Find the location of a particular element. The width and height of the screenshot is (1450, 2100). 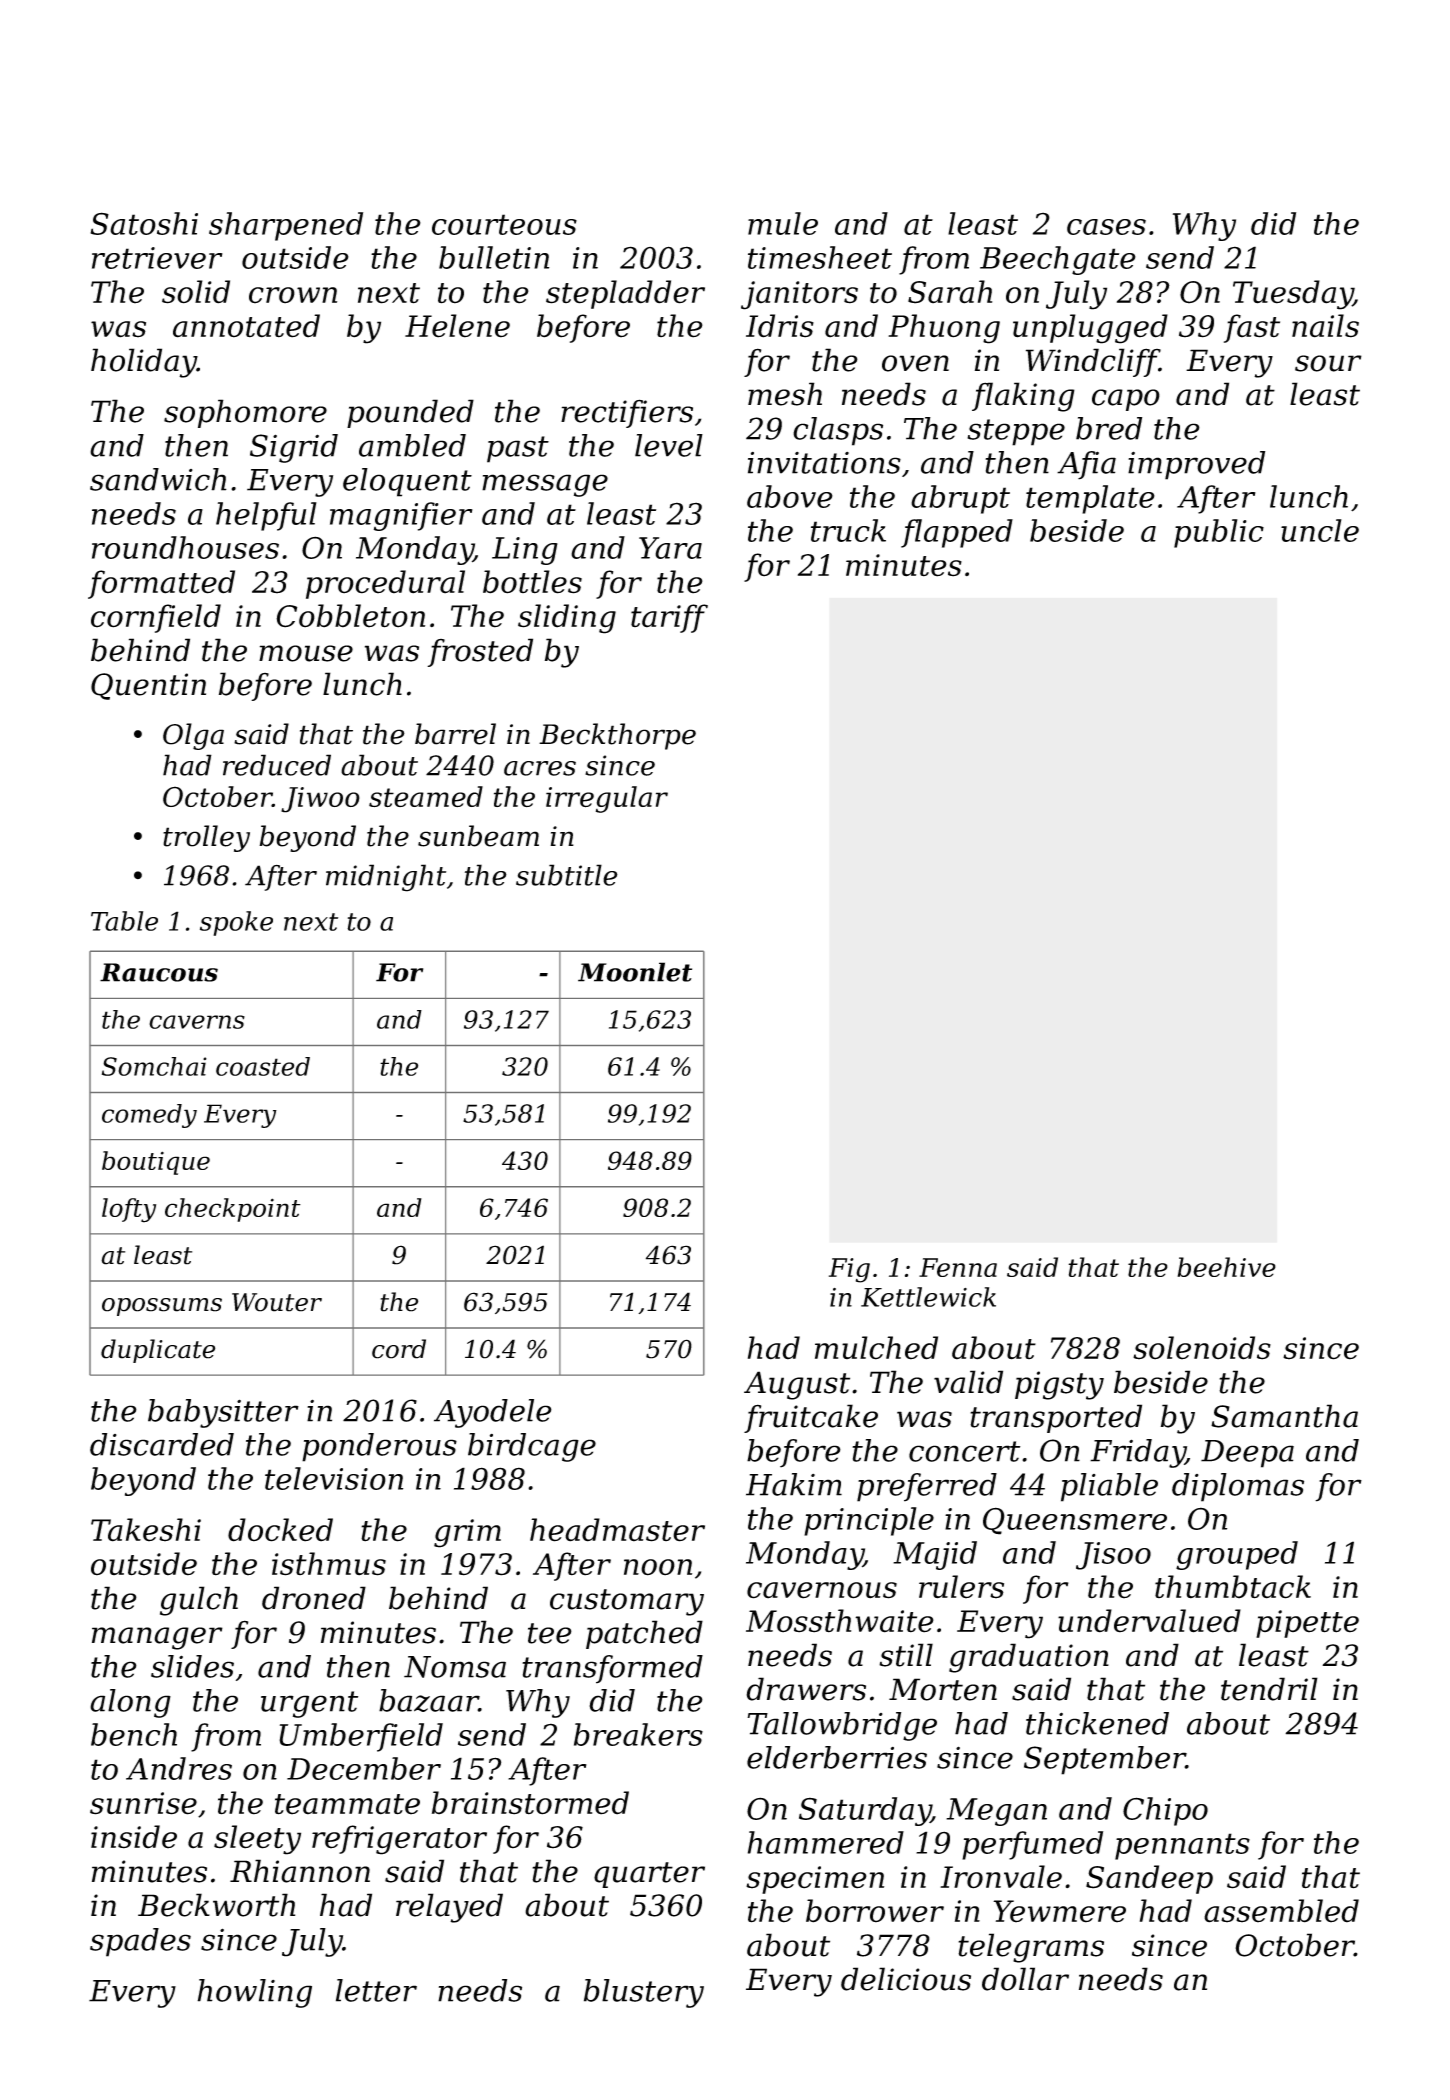

cases is located at coordinates (1106, 227).
